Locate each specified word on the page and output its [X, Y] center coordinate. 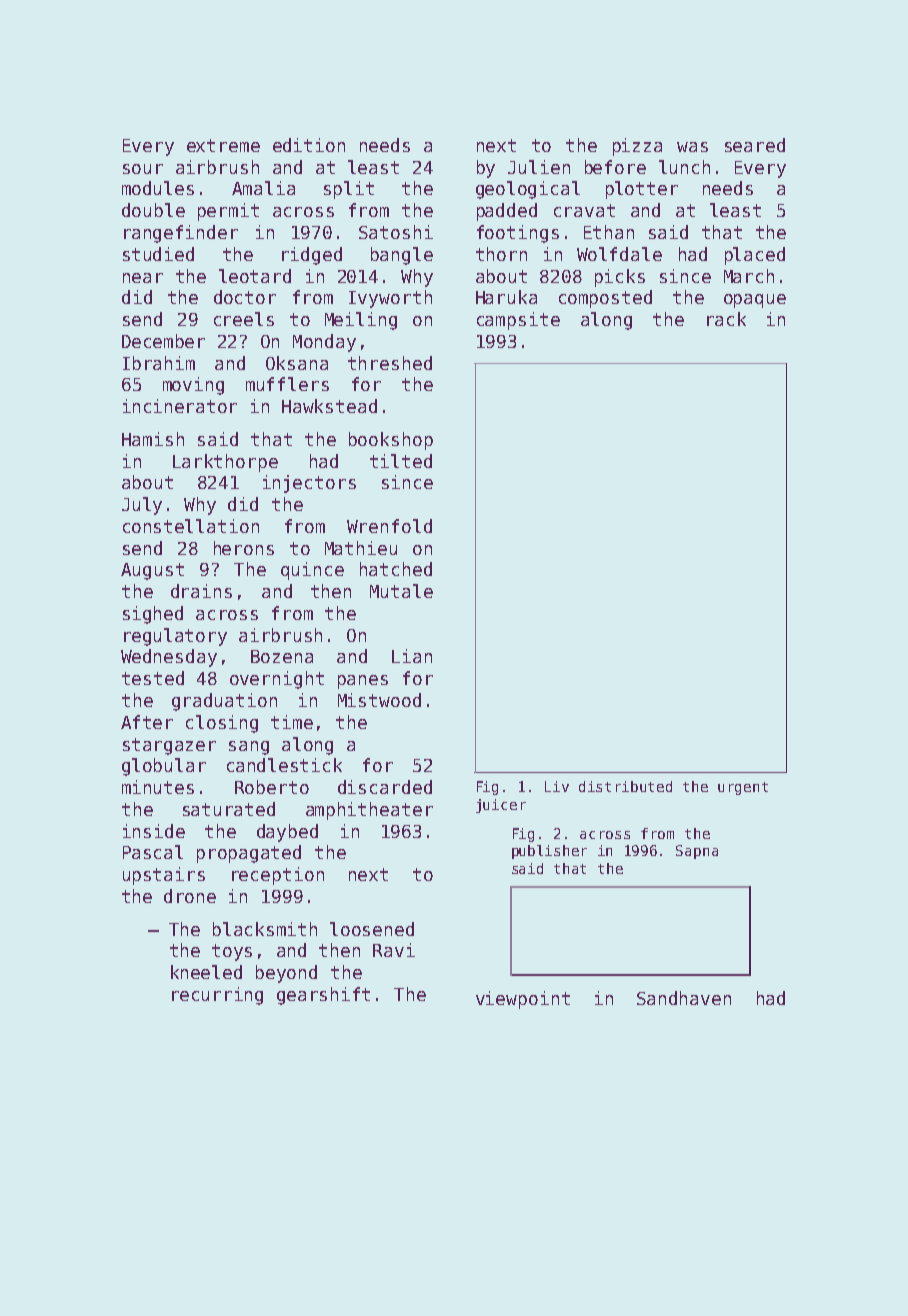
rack [726, 319]
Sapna [697, 852]
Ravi [394, 950]
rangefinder [181, 234]
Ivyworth [390, 299]
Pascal [153, 852]
